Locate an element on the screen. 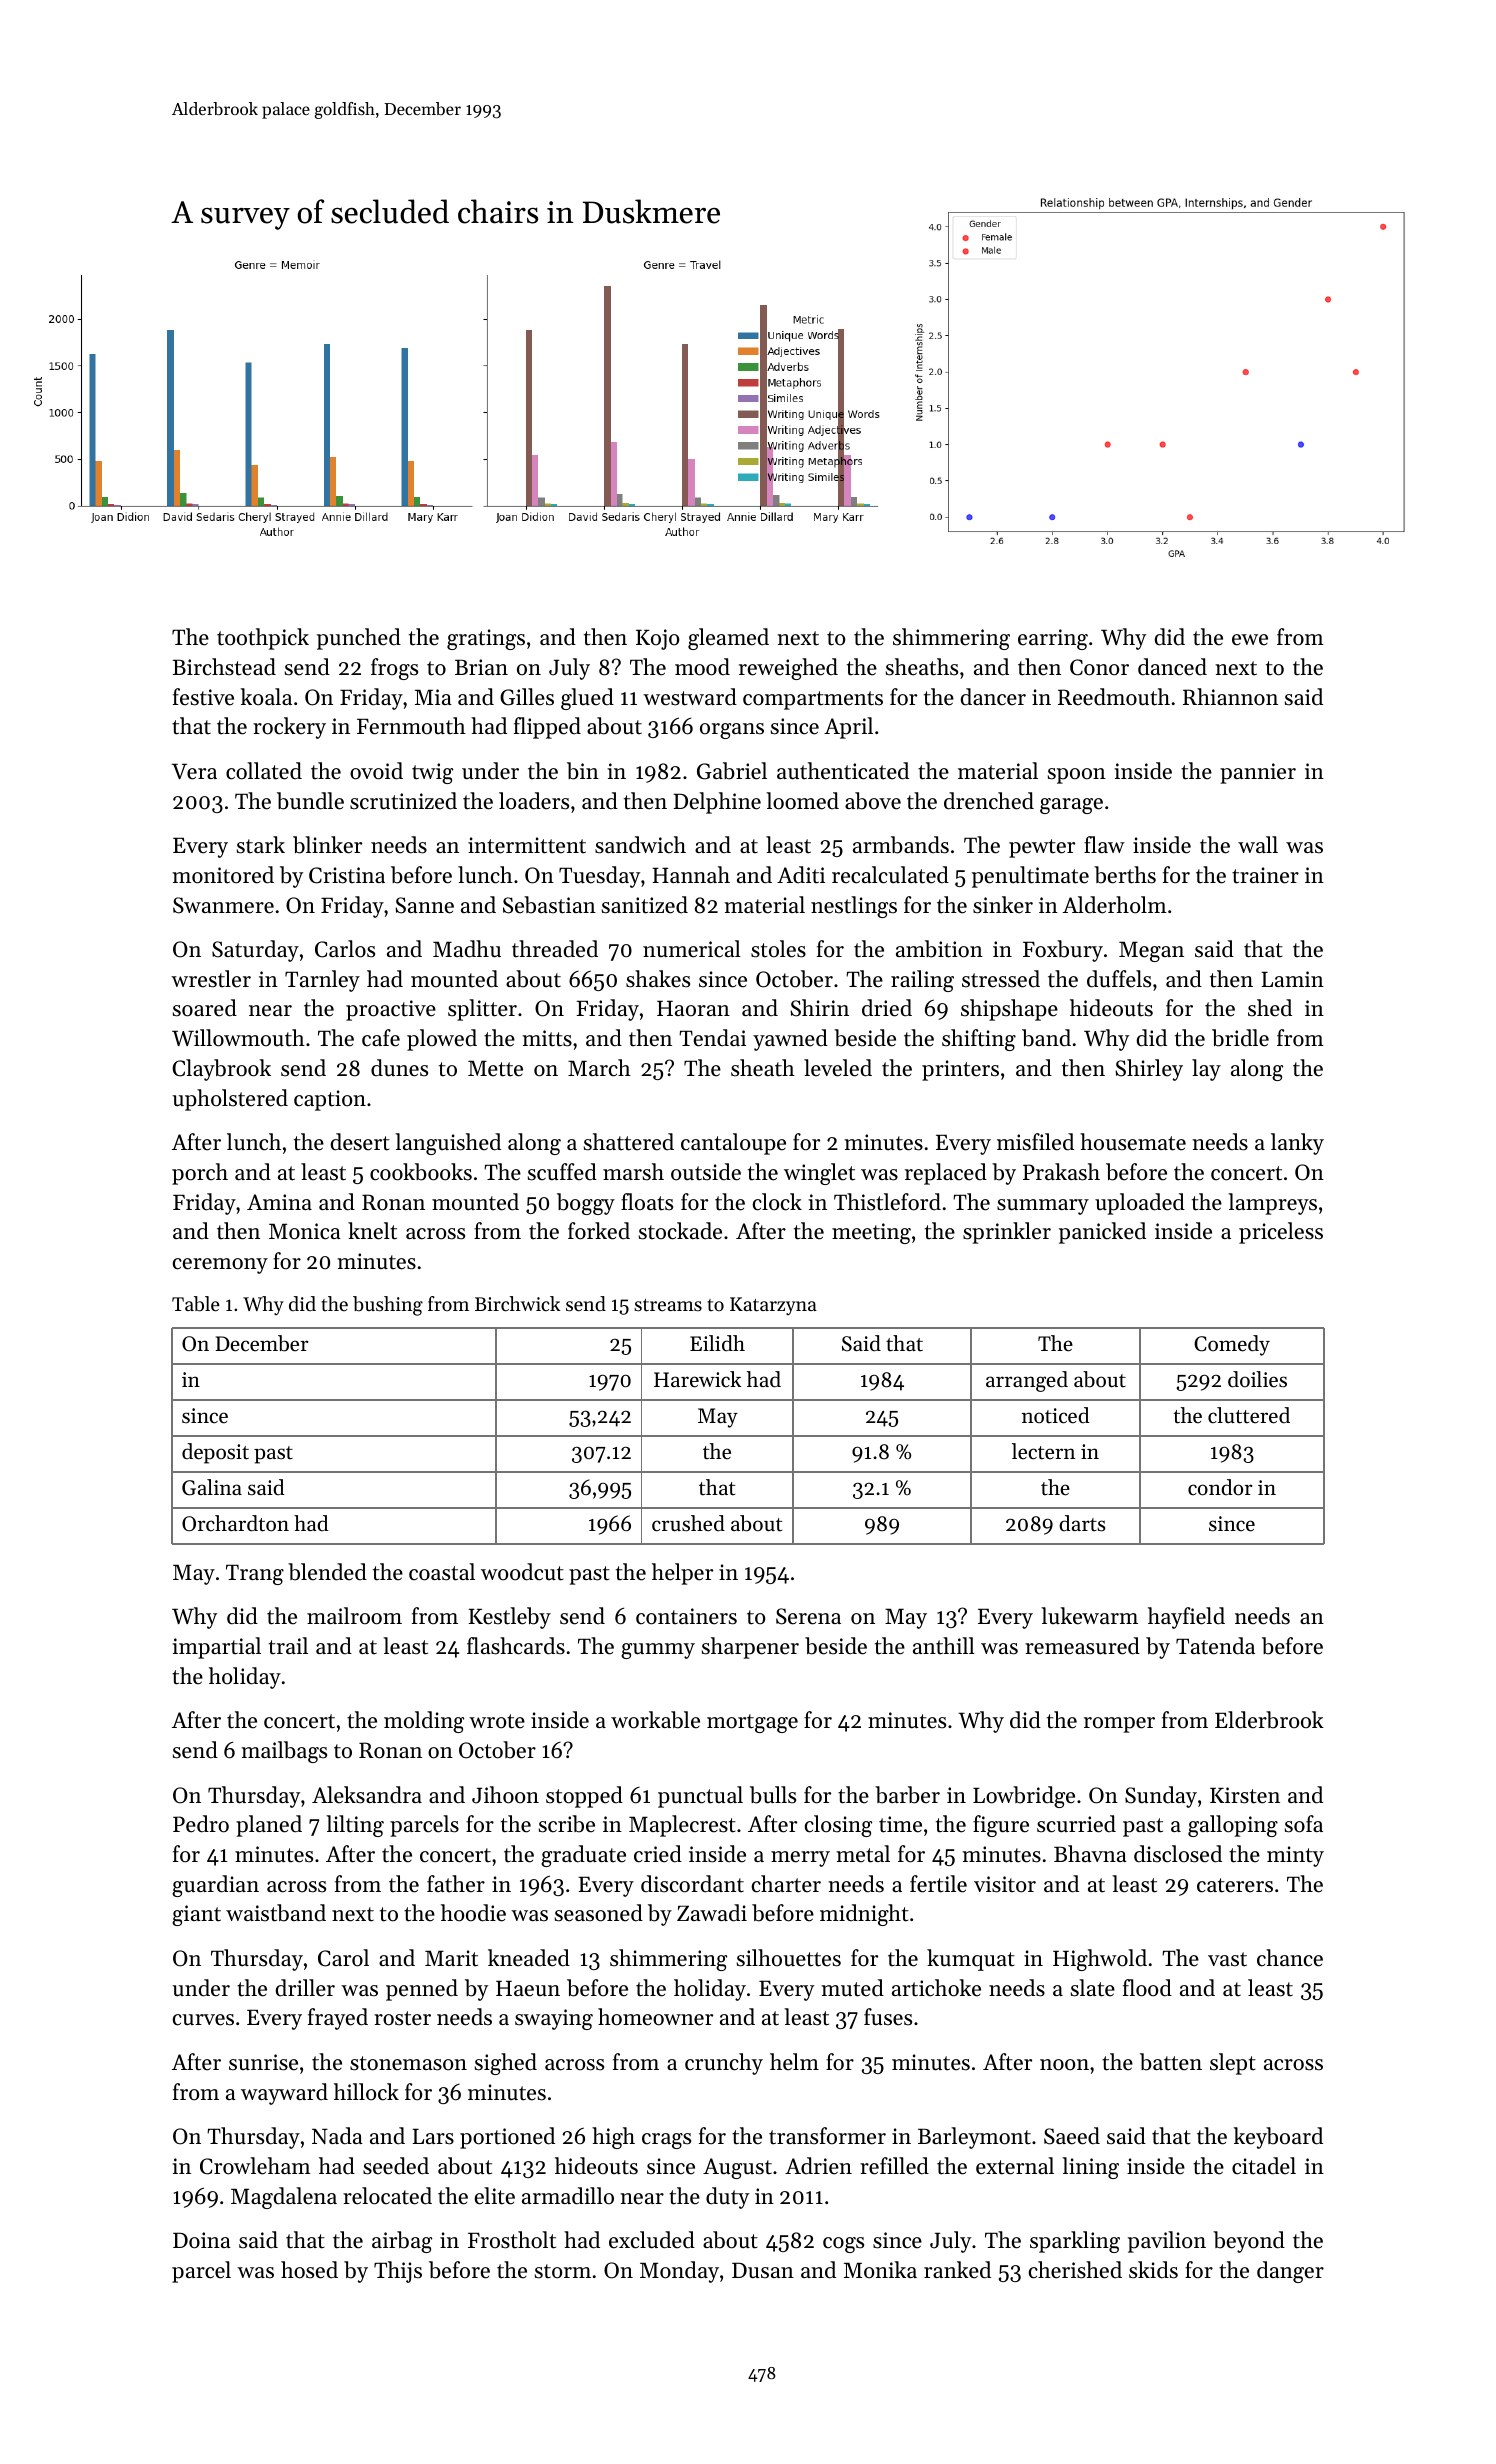 The image size is (1496, 2464). wrestler is located at coordinates (211, 979).
